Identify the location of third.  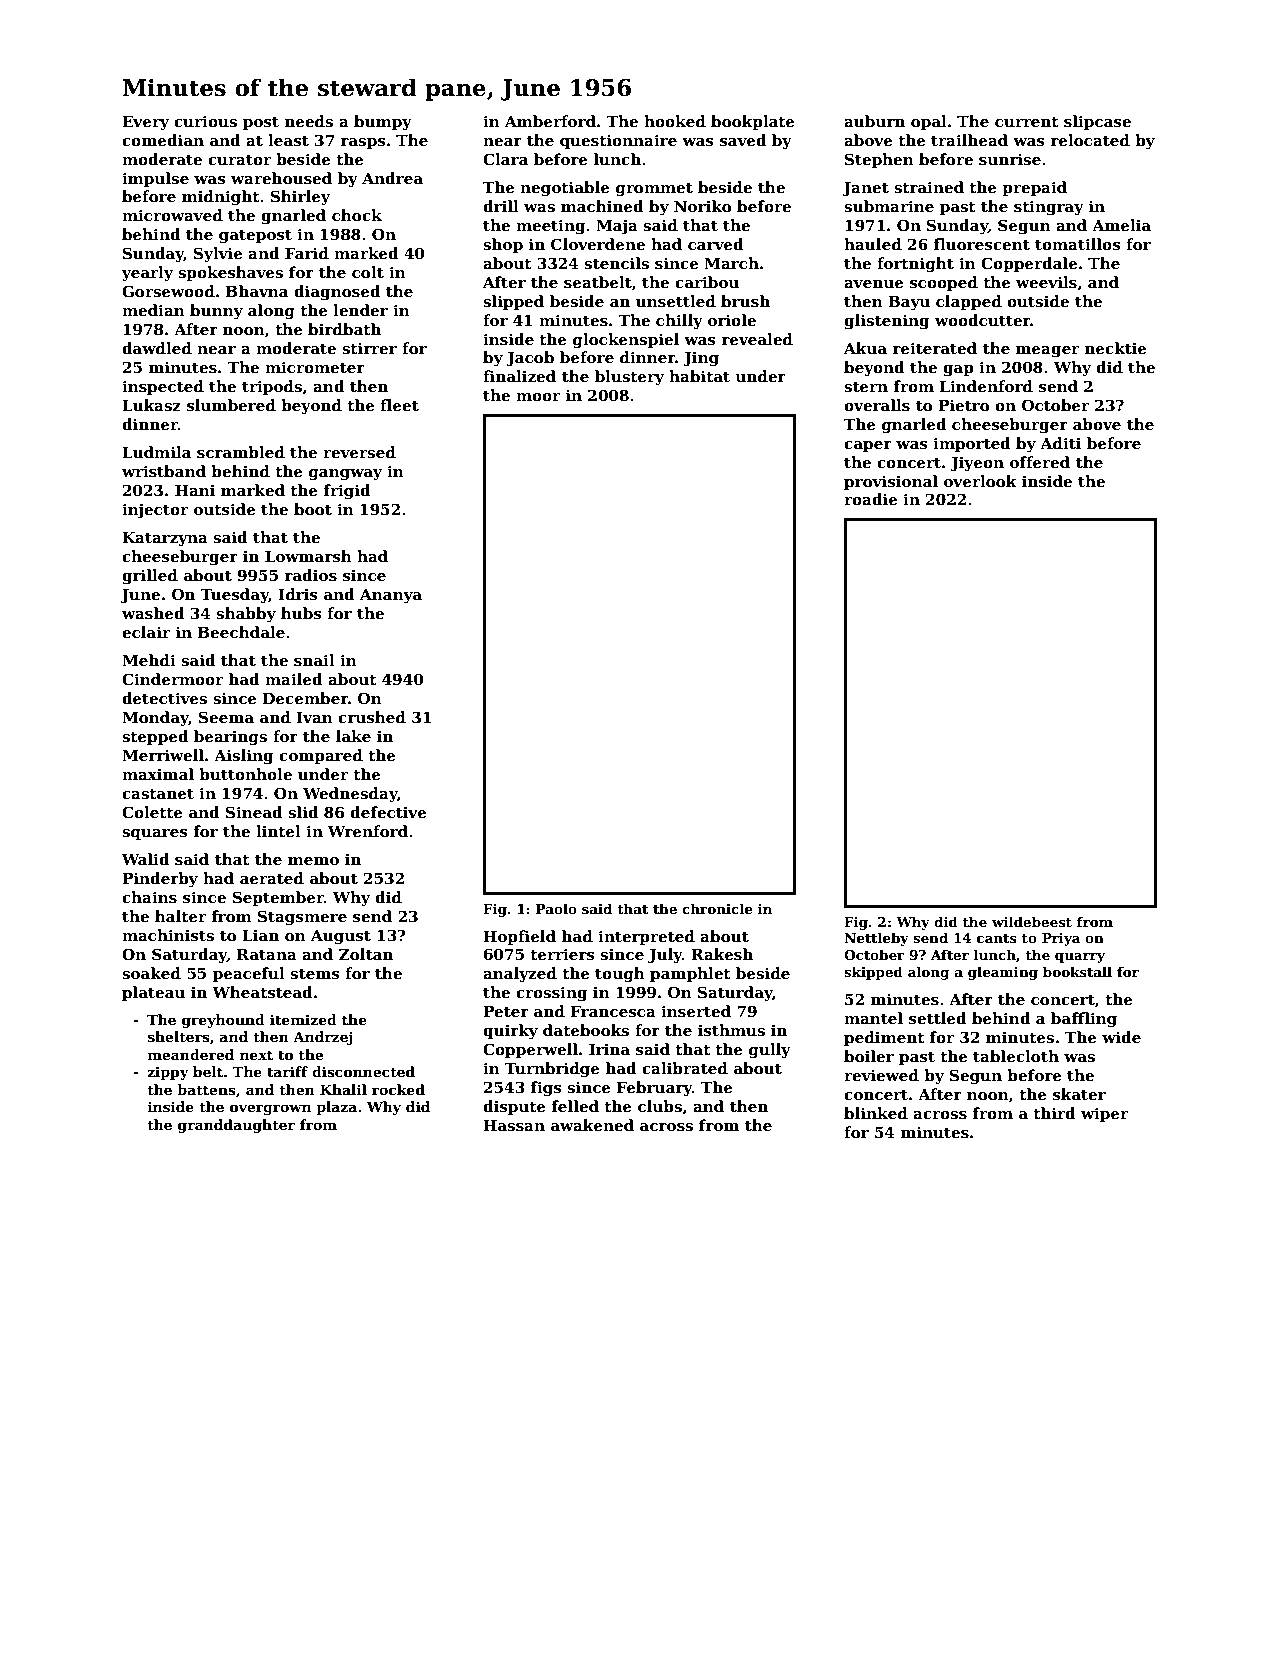
(1054, 1113).
